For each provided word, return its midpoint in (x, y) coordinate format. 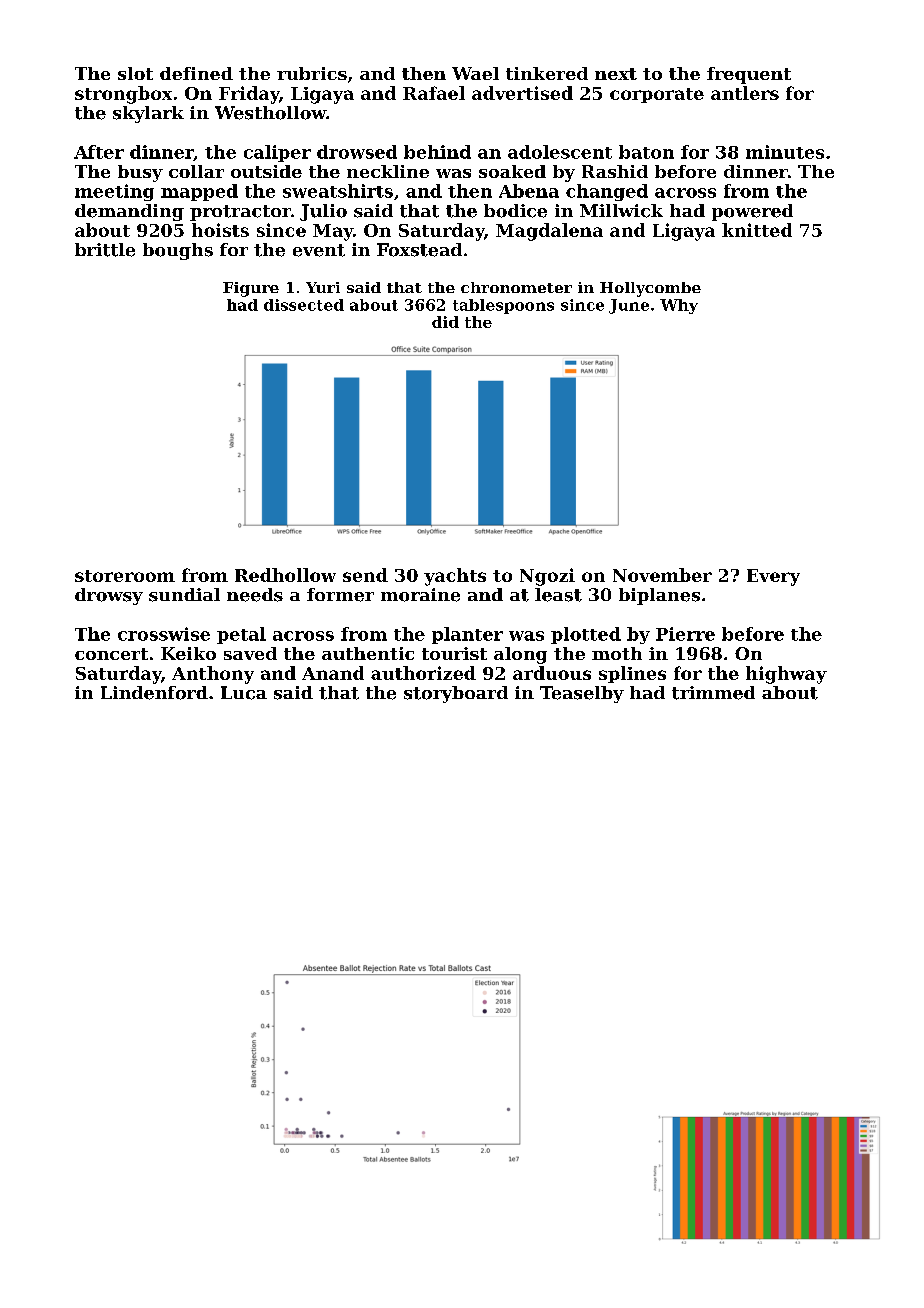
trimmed (713, 693)
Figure (251, 289)
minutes (785, 152)
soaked (512, 171)
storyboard (456, 694)
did (445, 322)
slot (135, 73)
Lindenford (154, 693)
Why (679, 306)
